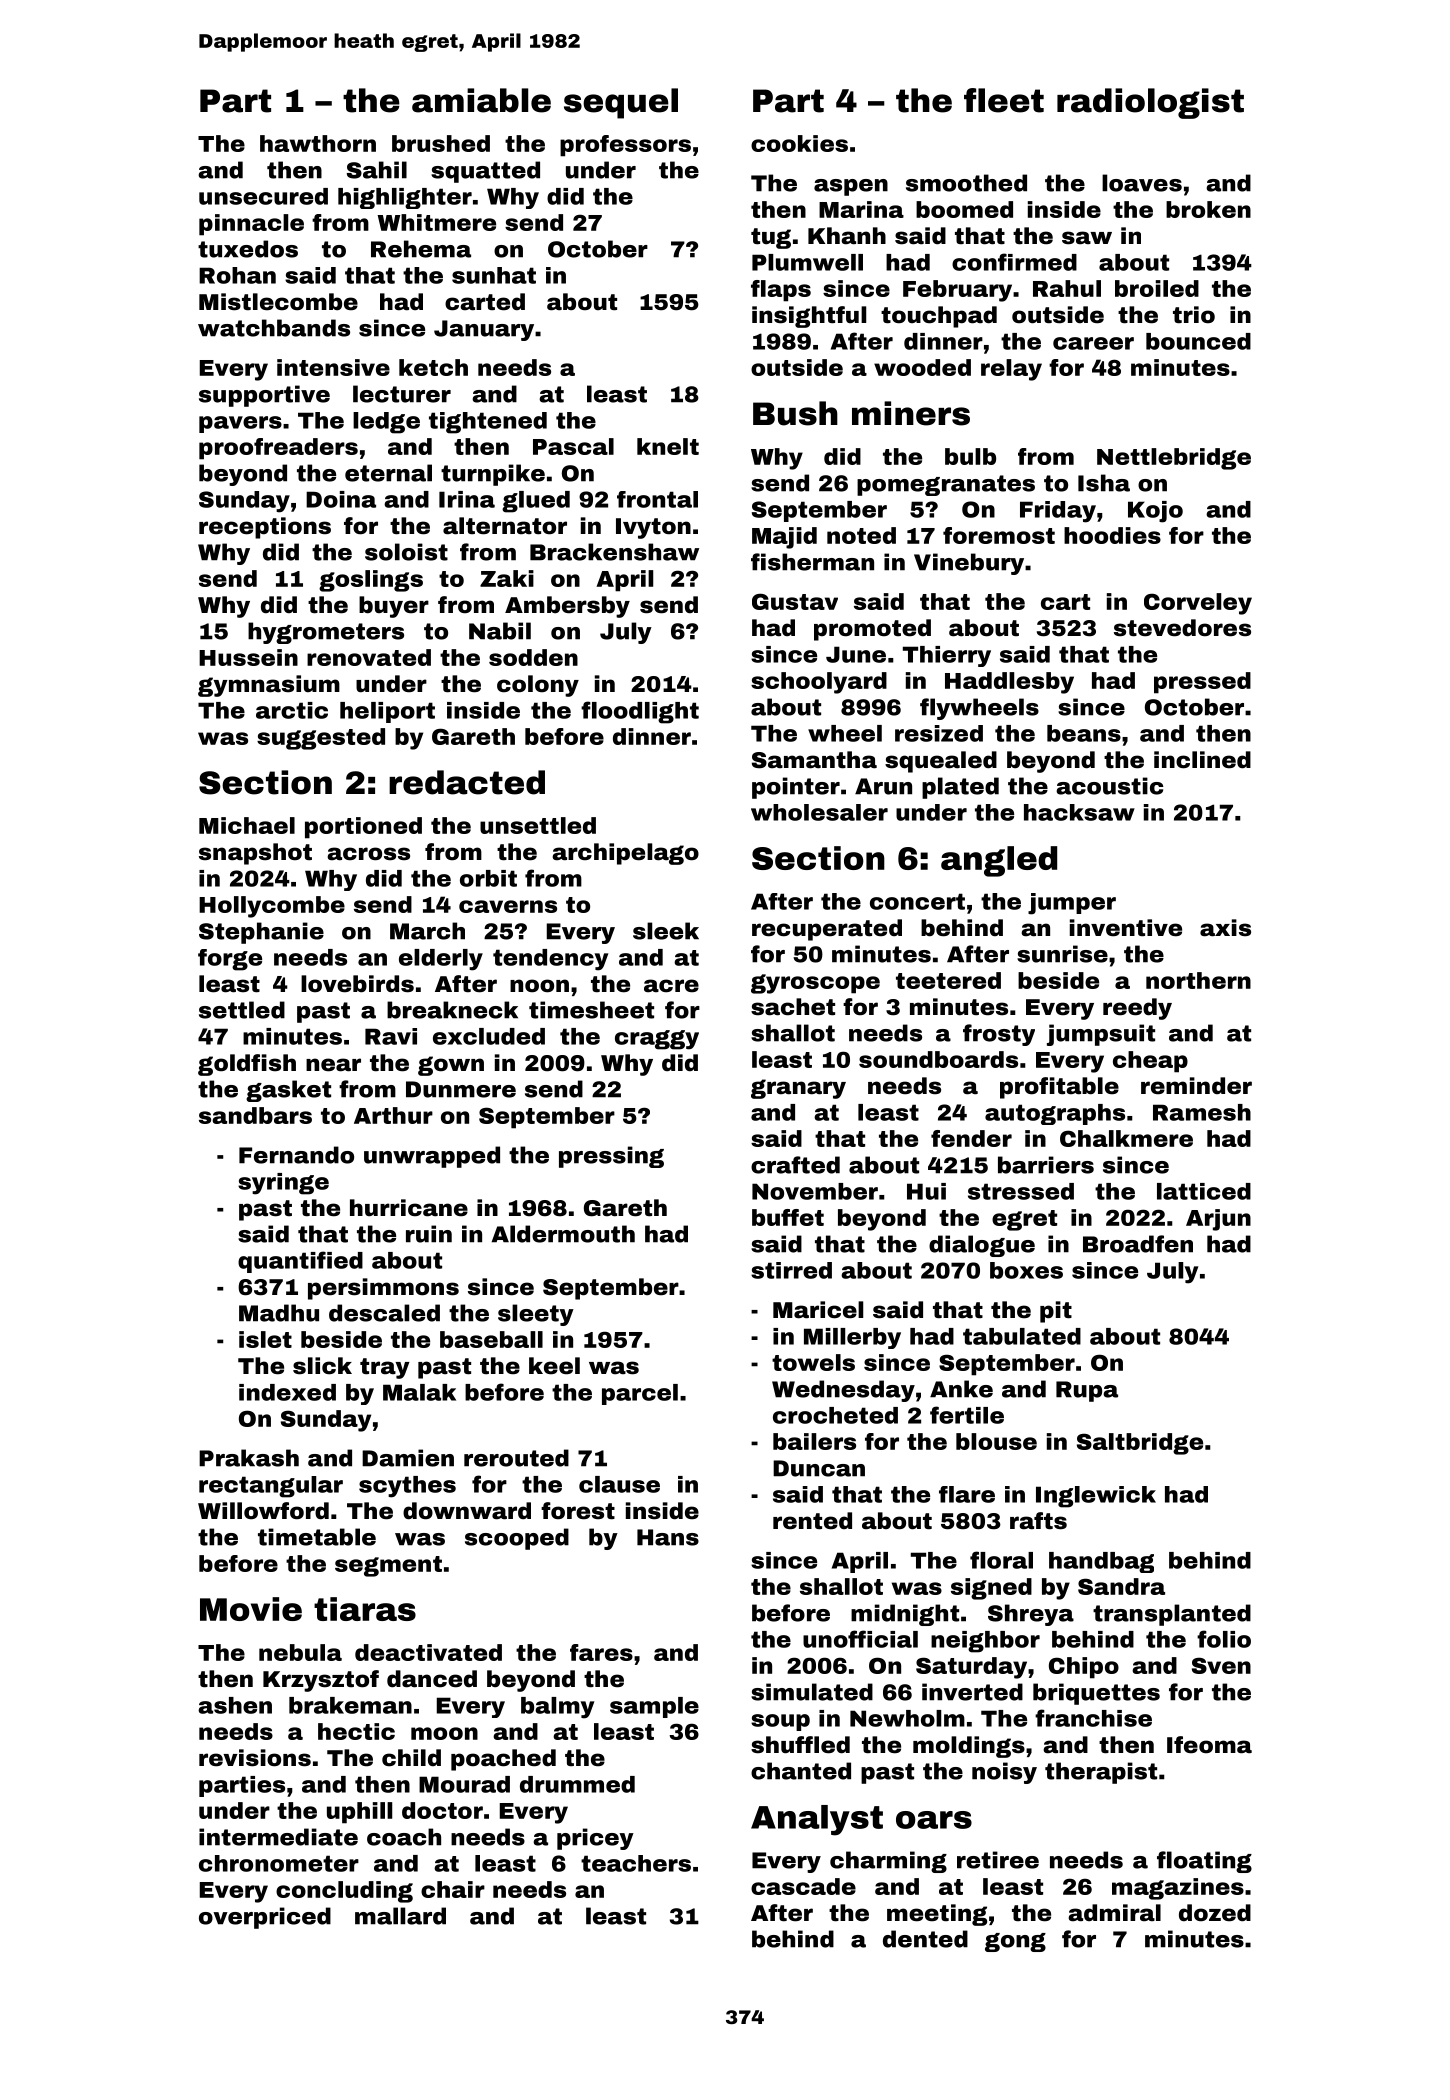 The image size is (1450, 2100). I want to click on sequel, so click(621, 103).
